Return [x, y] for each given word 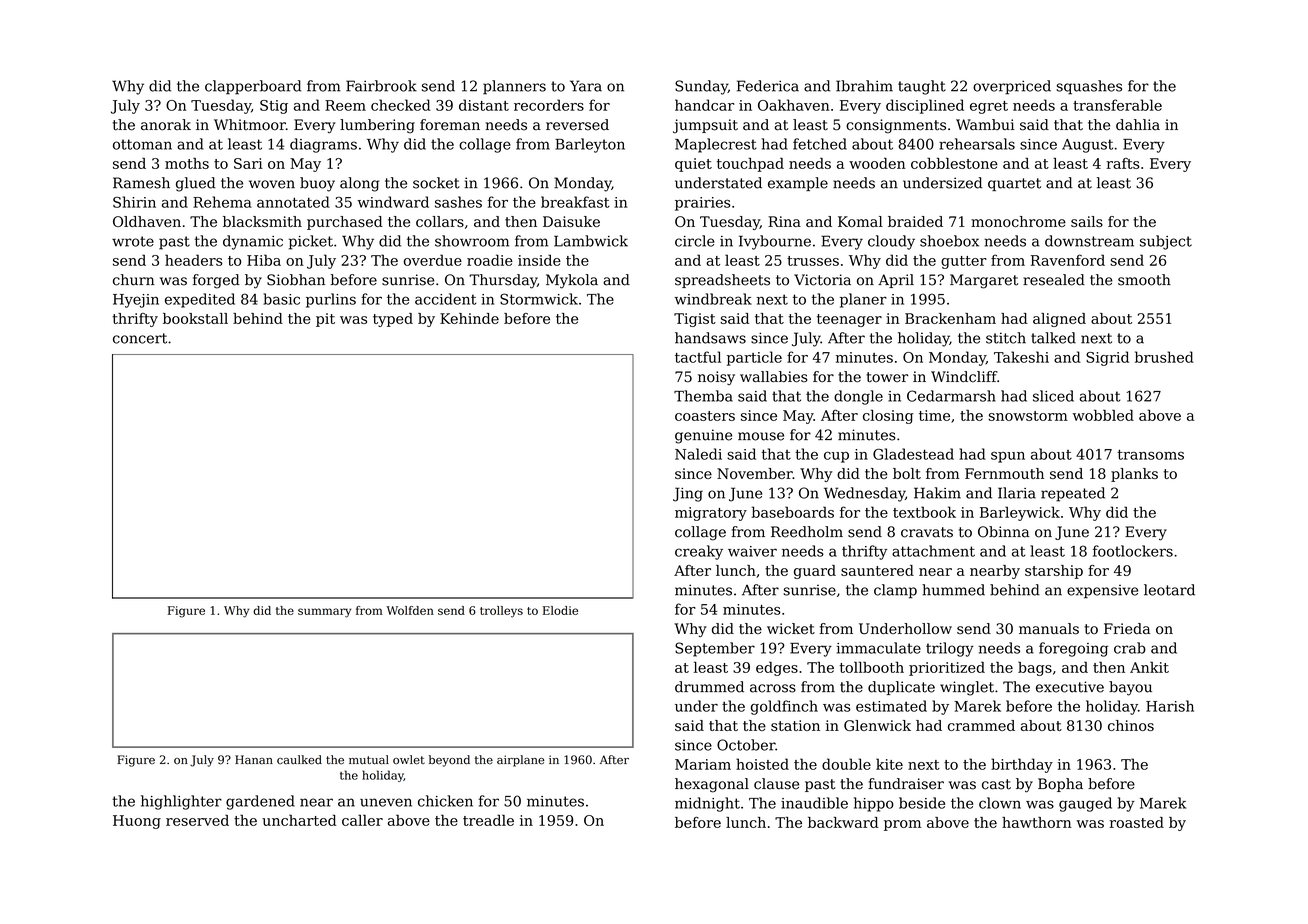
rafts [1122, 163]
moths [187, 163]
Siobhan [296, 280]
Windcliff [964, 376]
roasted [1137, 822]
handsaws [710, 338]
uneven [386, 802]
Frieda [1127, 628]
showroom [472, 241]
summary [324, 613]
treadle [488, 820]
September [715, 649]
